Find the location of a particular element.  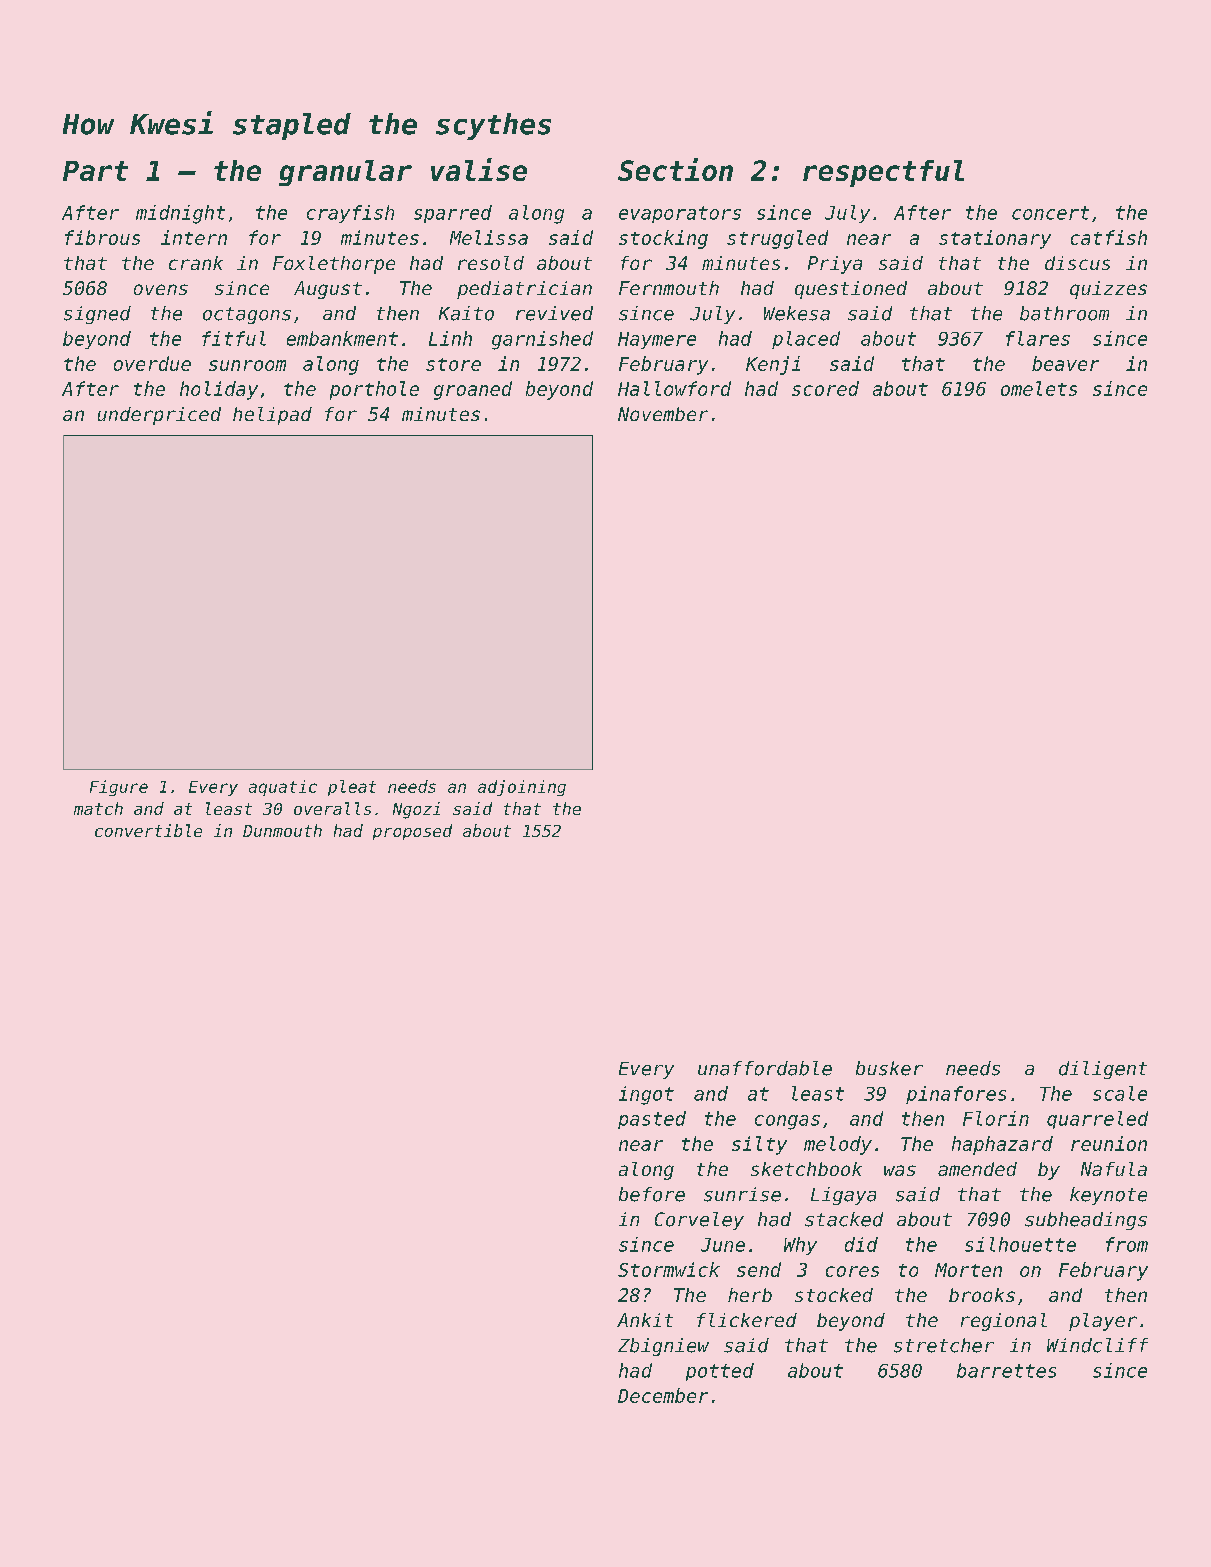

diligent is located at coordinates (1103, 1070).
